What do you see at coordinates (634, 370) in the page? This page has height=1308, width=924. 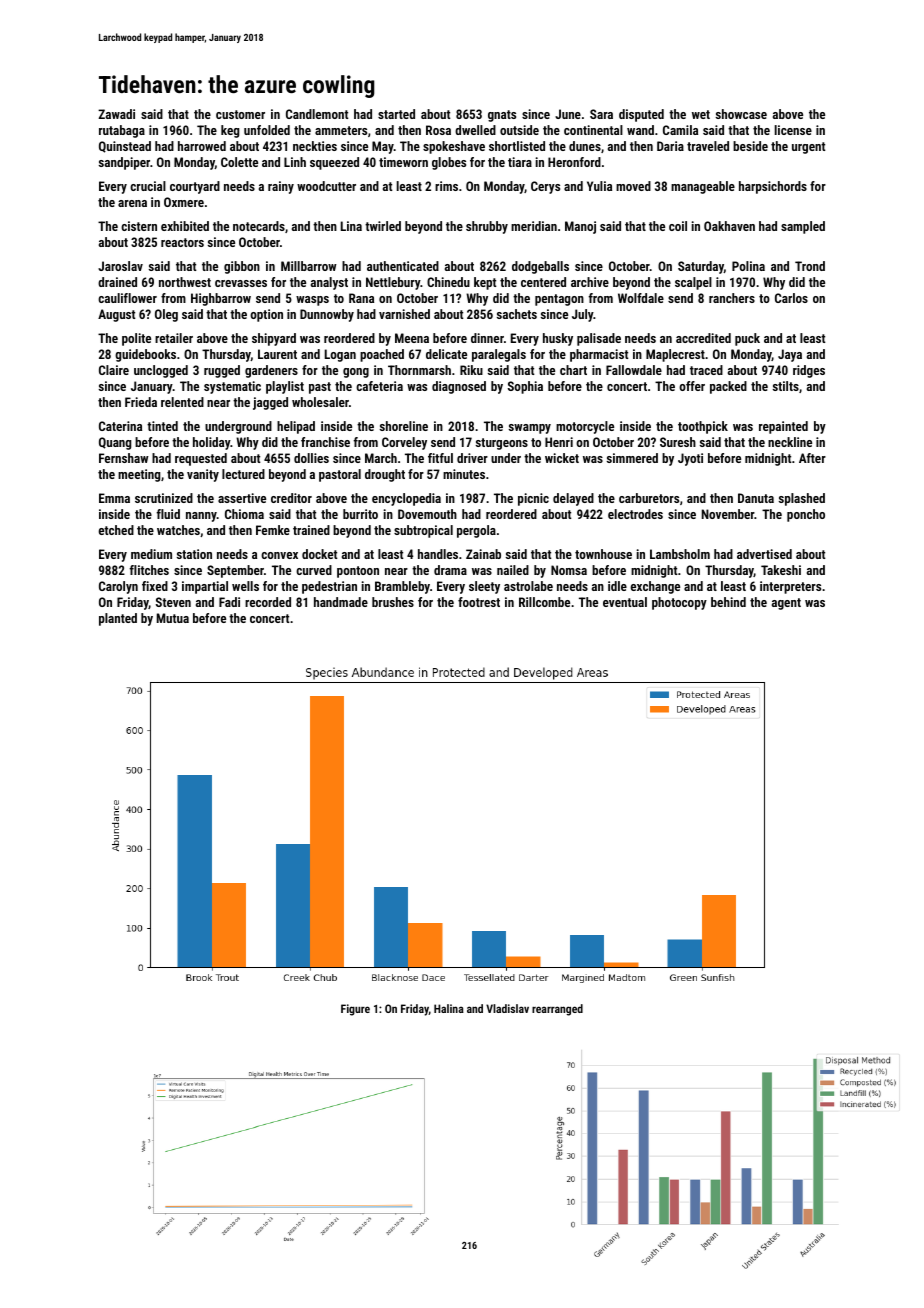 I see `Fallowdale` at bounding box center [634, 370].
